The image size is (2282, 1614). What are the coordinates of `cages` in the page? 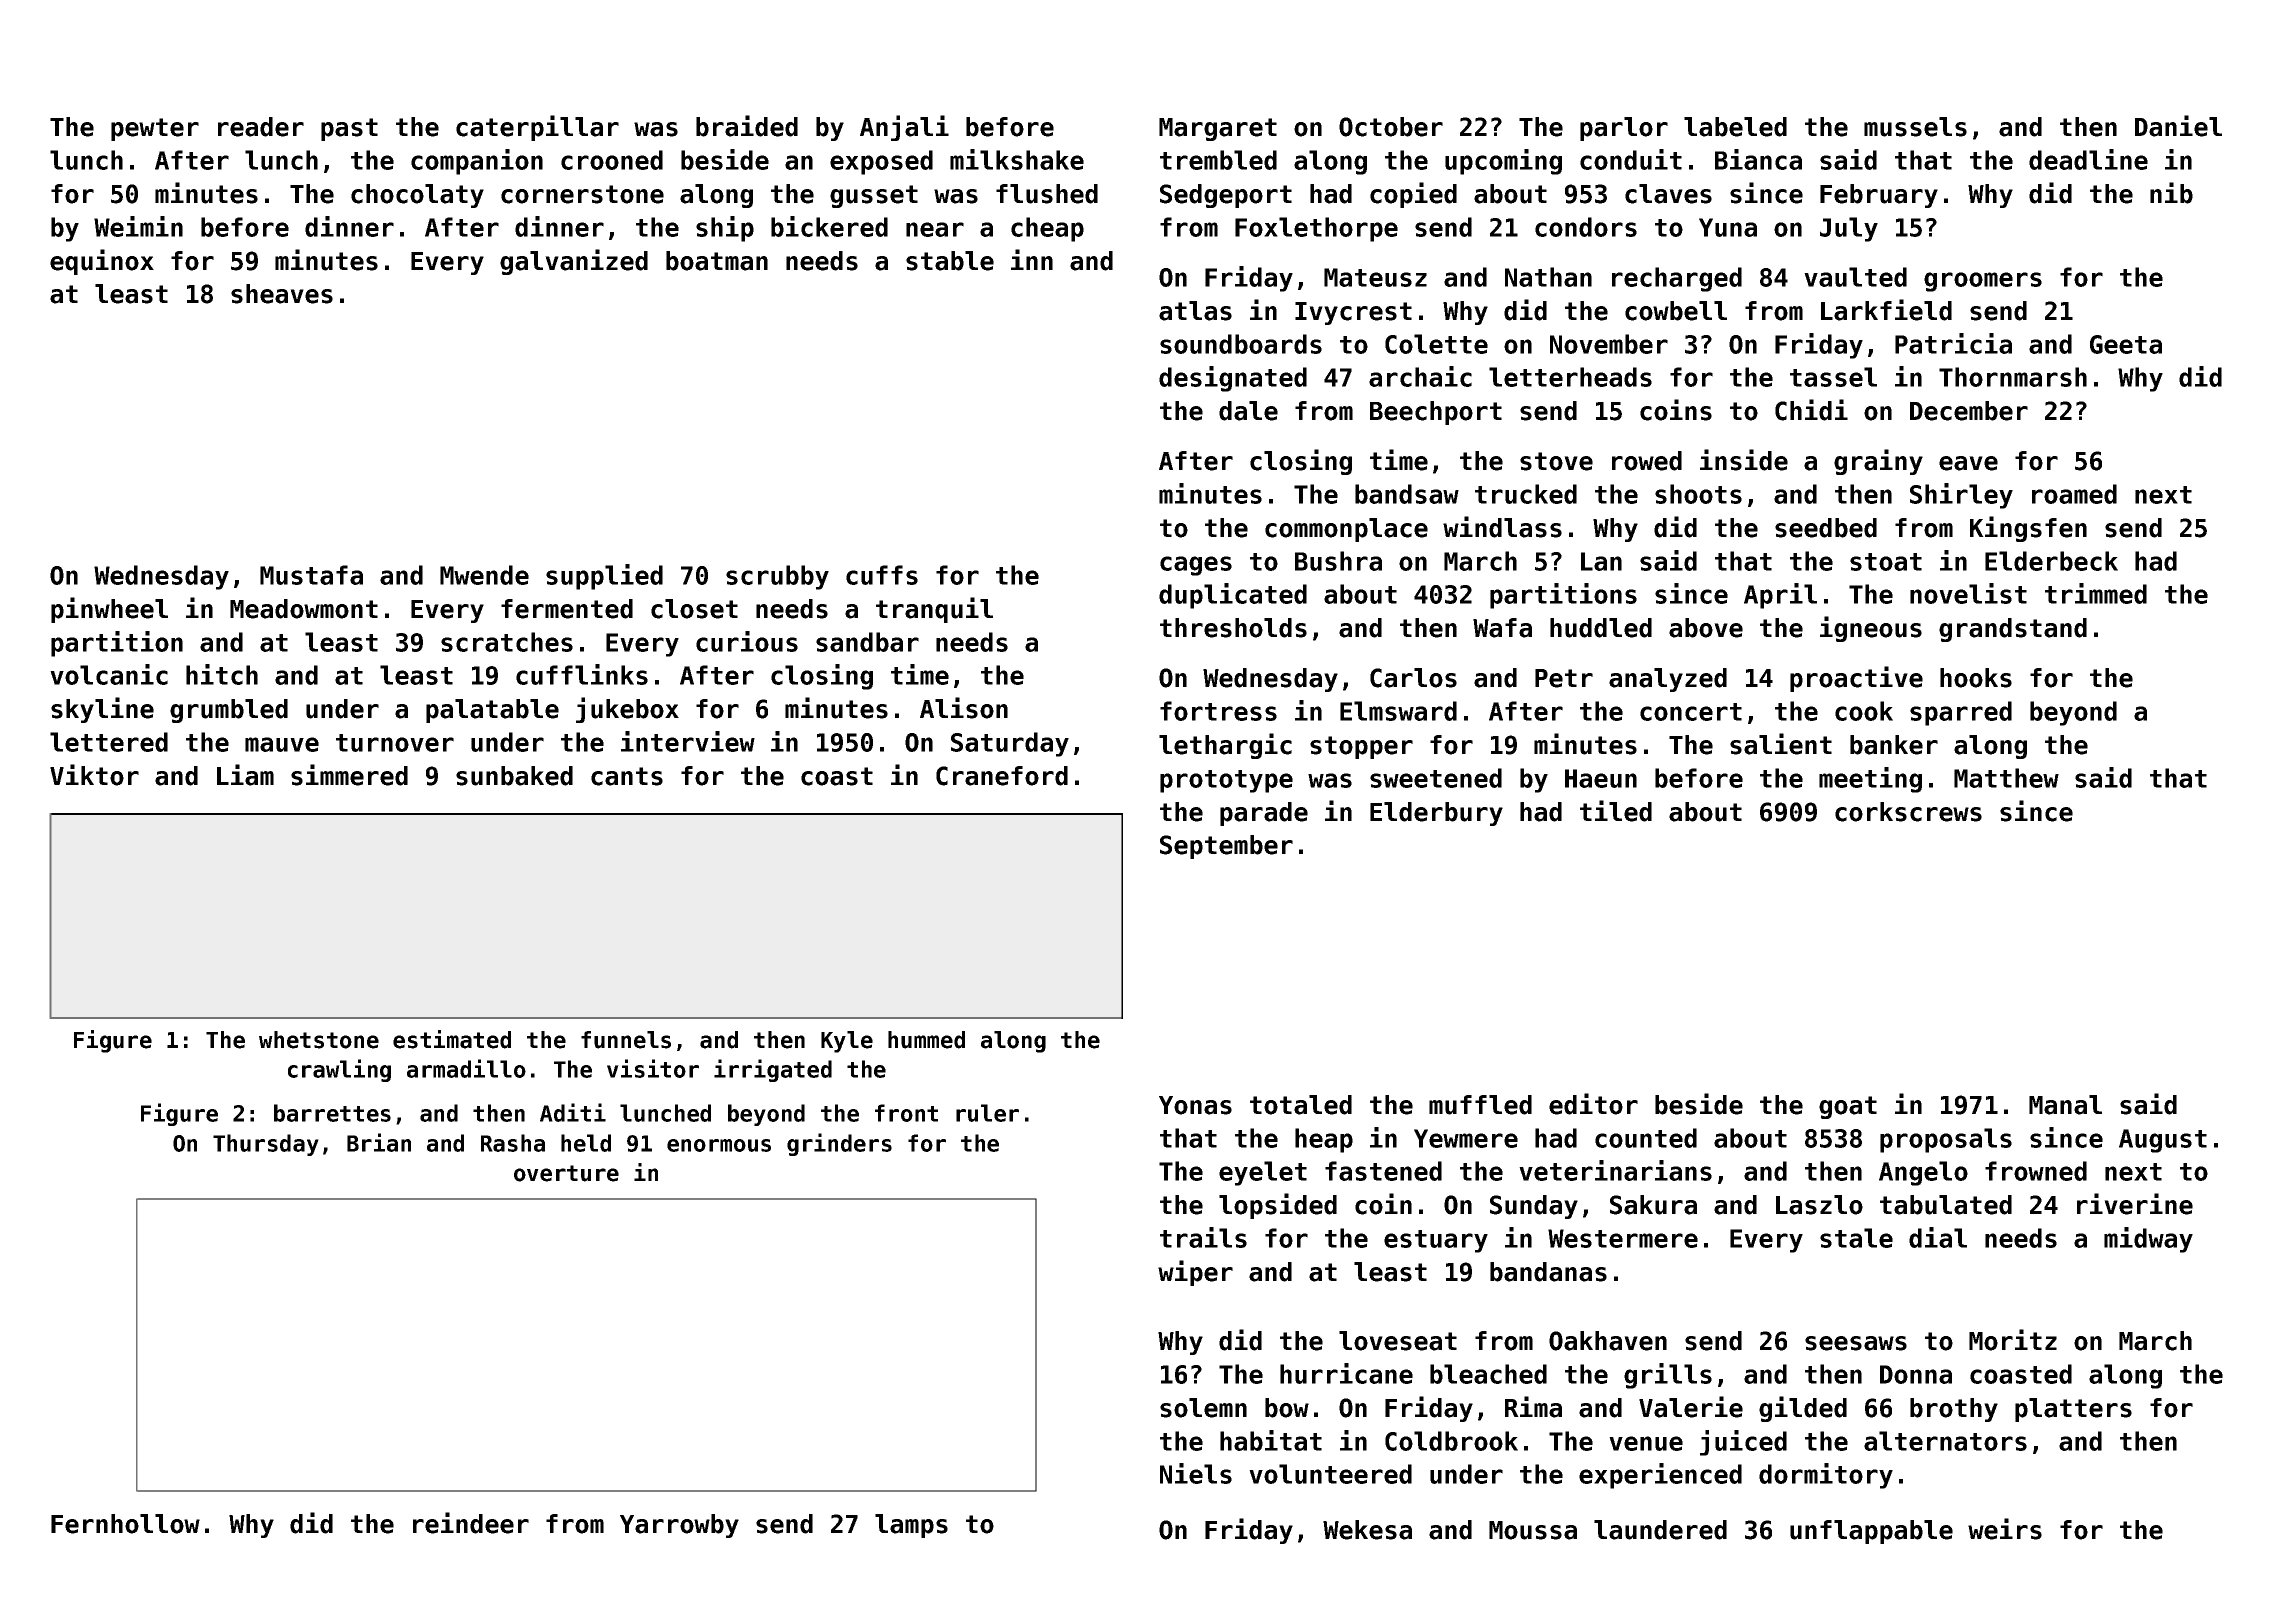 It's located at (1196, 566).
